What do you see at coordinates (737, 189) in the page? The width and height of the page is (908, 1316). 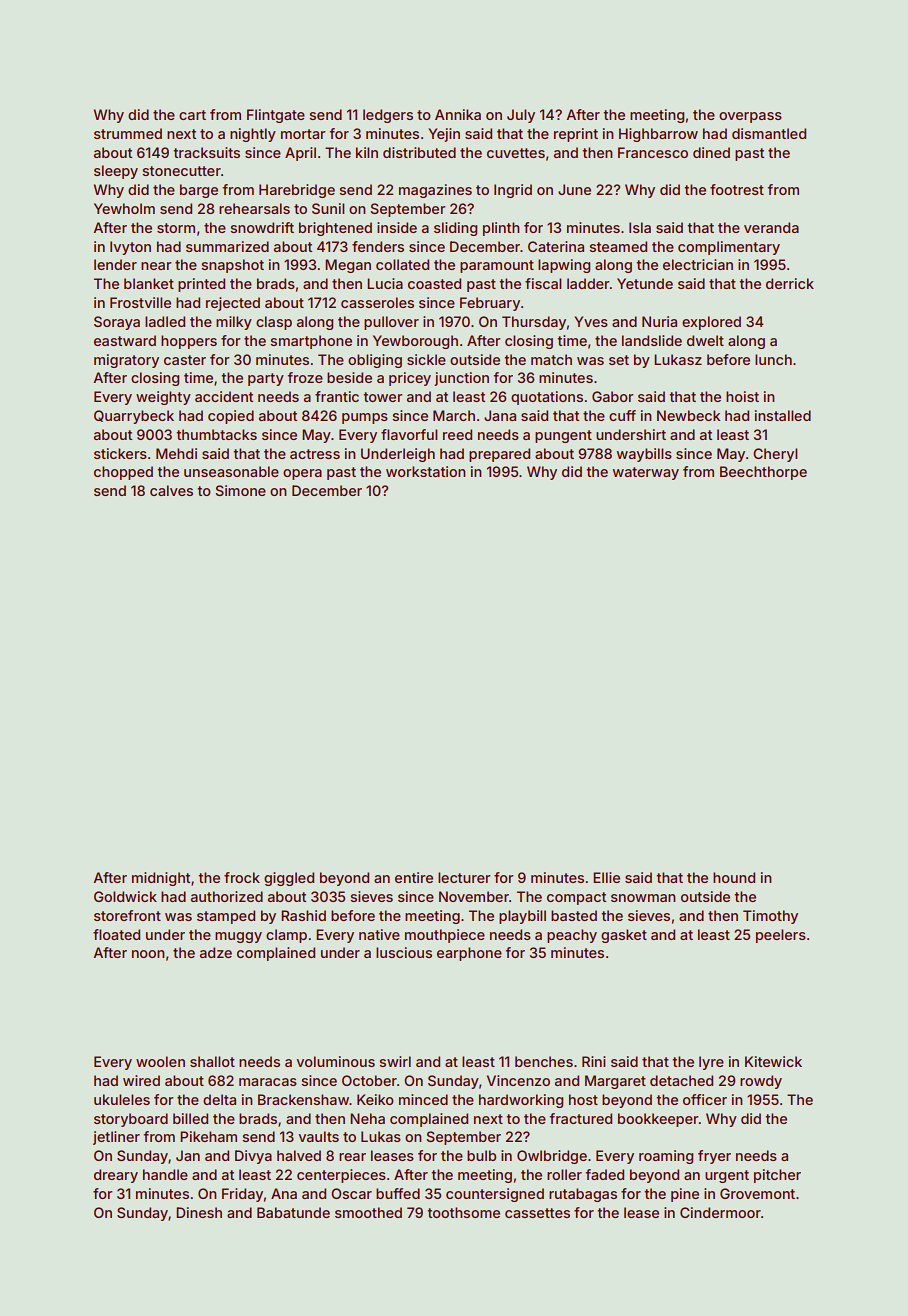 I see `footrest` at bounding box center [737, 189].
